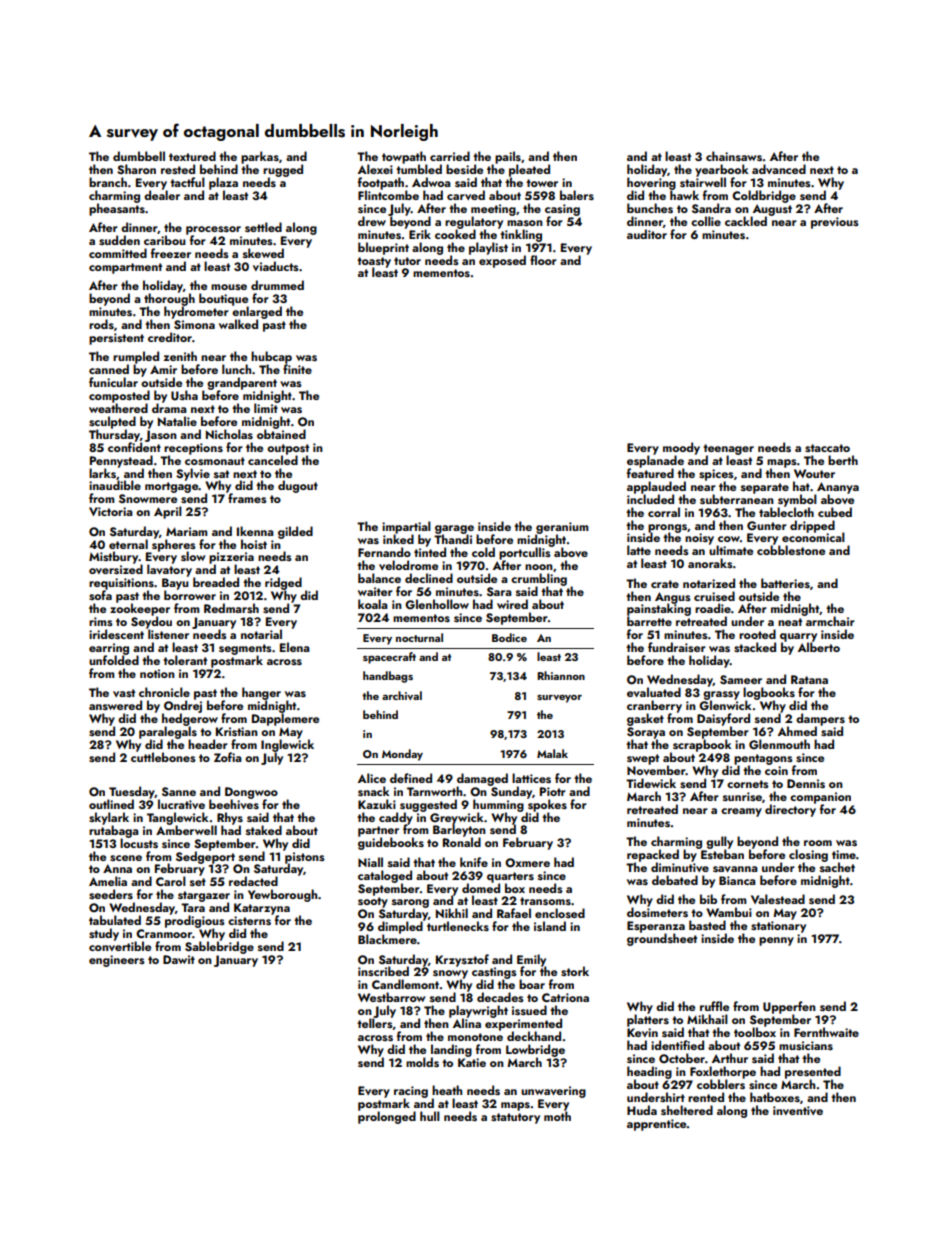 The image size is (952, 1233). Describe the element at coordinates (716, 475) in the screenshot. I see `spices` at that location.
